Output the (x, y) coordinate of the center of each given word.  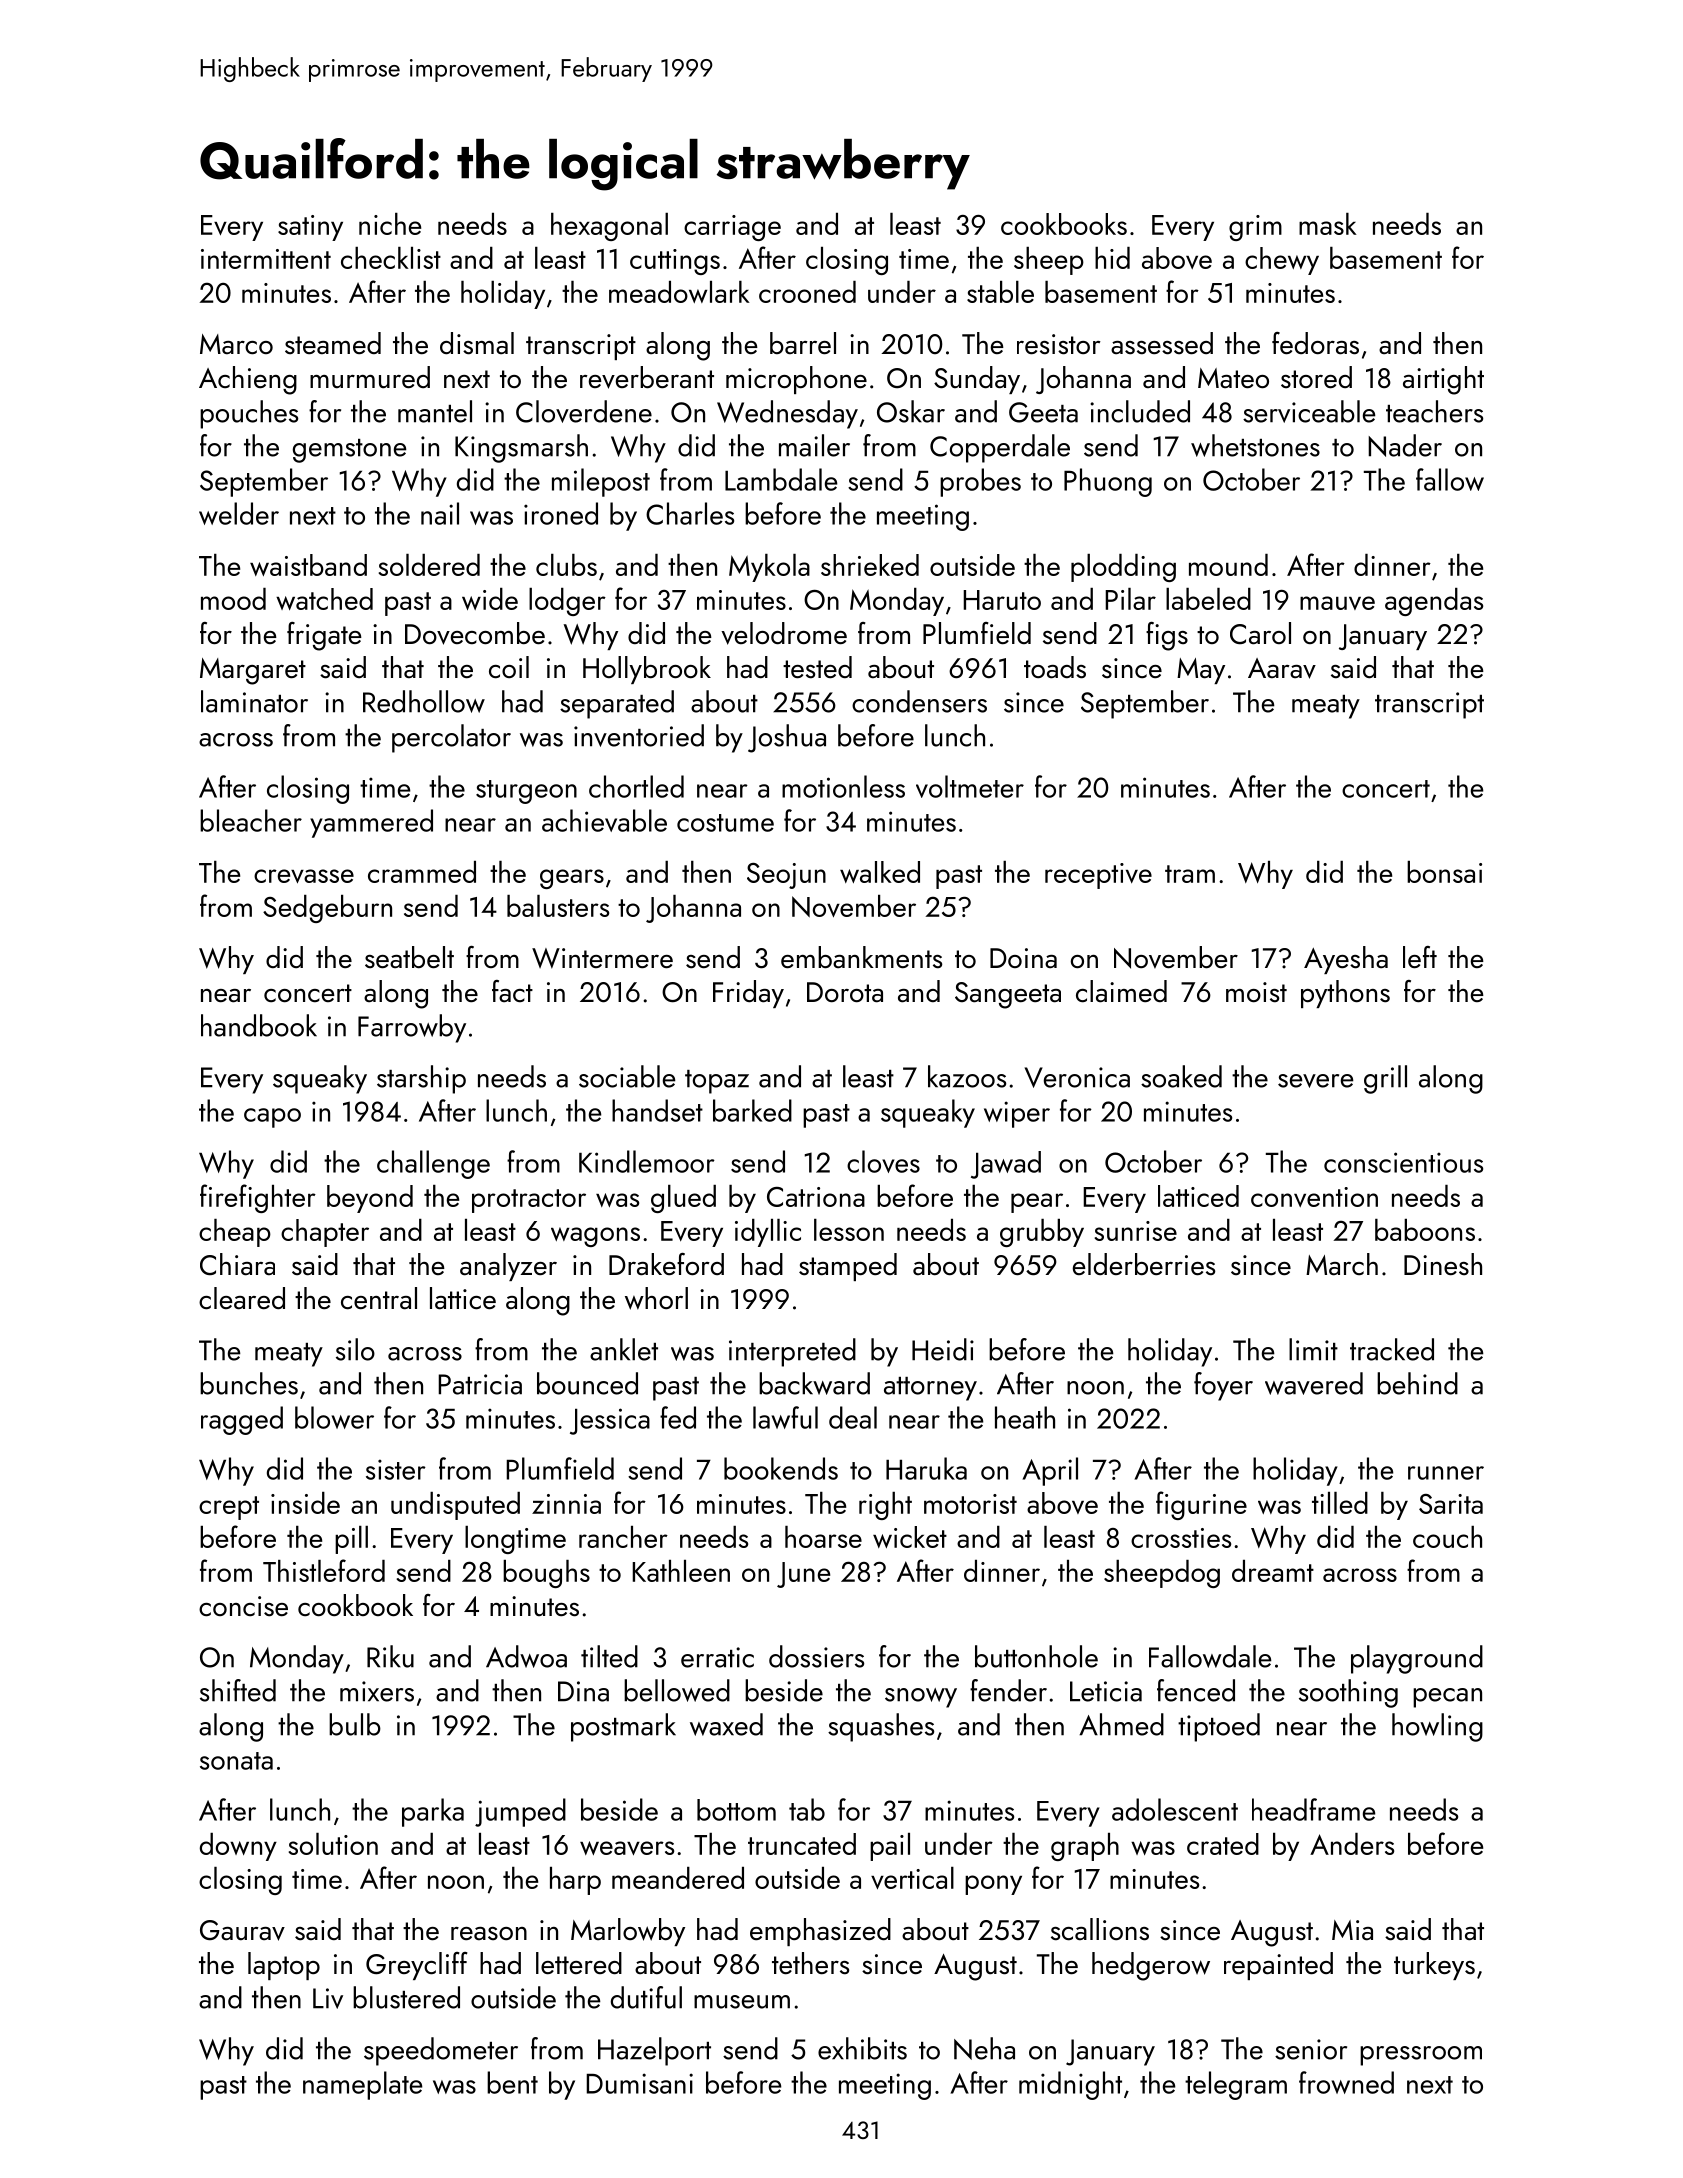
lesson (849, 1230)
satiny (310, 228)
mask (1328, 224)
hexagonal (609, 227)
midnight (1070, 2085)
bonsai (1444, 872)
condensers (919, 701)
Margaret (253, 671)
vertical (912, 1878)
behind (1417, 1383)
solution (333, 1844)
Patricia (480, 1384)
